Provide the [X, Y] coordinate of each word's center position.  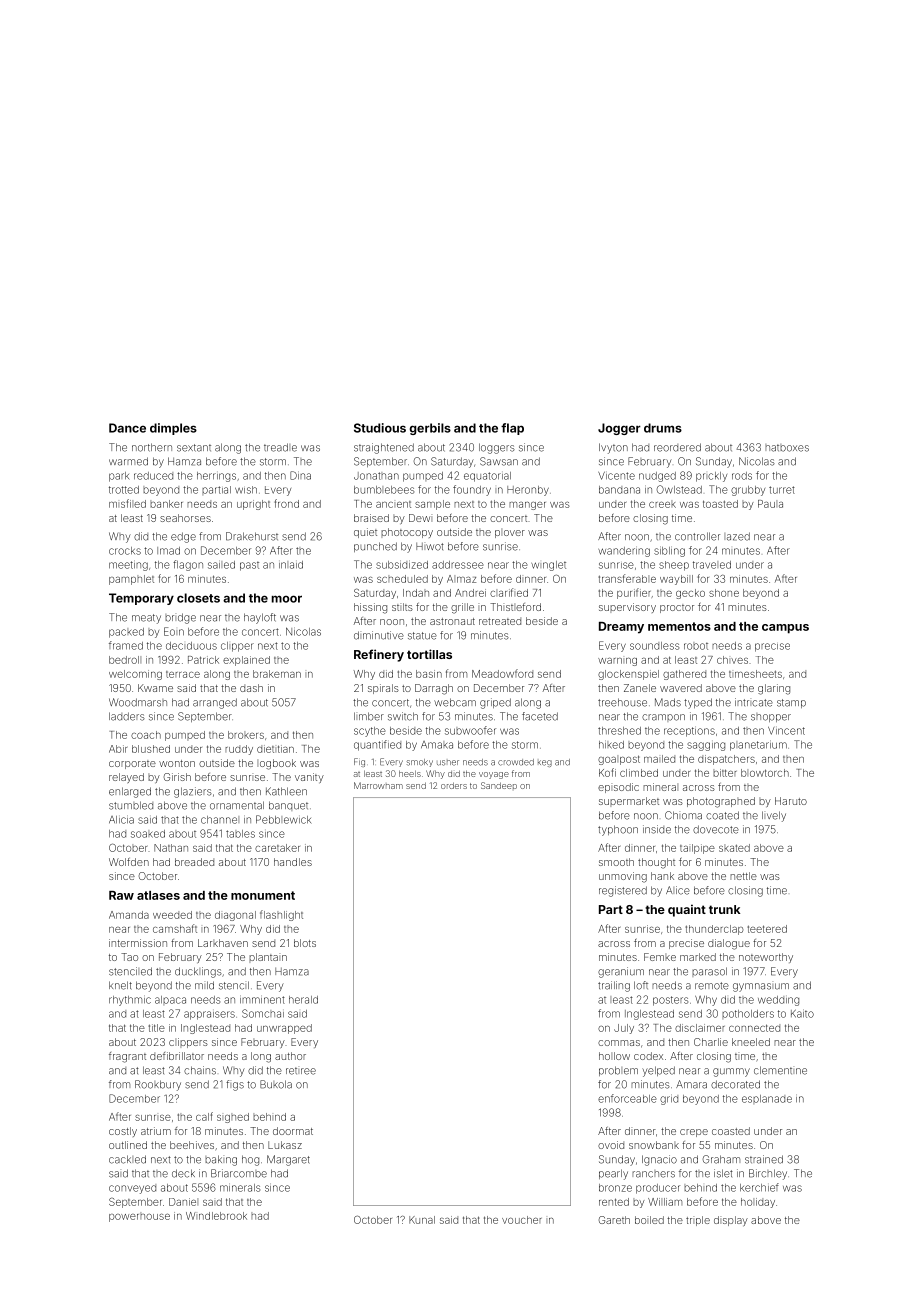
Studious [380, 428]
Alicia [121, 819]
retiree [301, 1071]
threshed [619, 731]
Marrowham [378, 785]
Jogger [619, 429]
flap [512, 429]
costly [123, 1132]
